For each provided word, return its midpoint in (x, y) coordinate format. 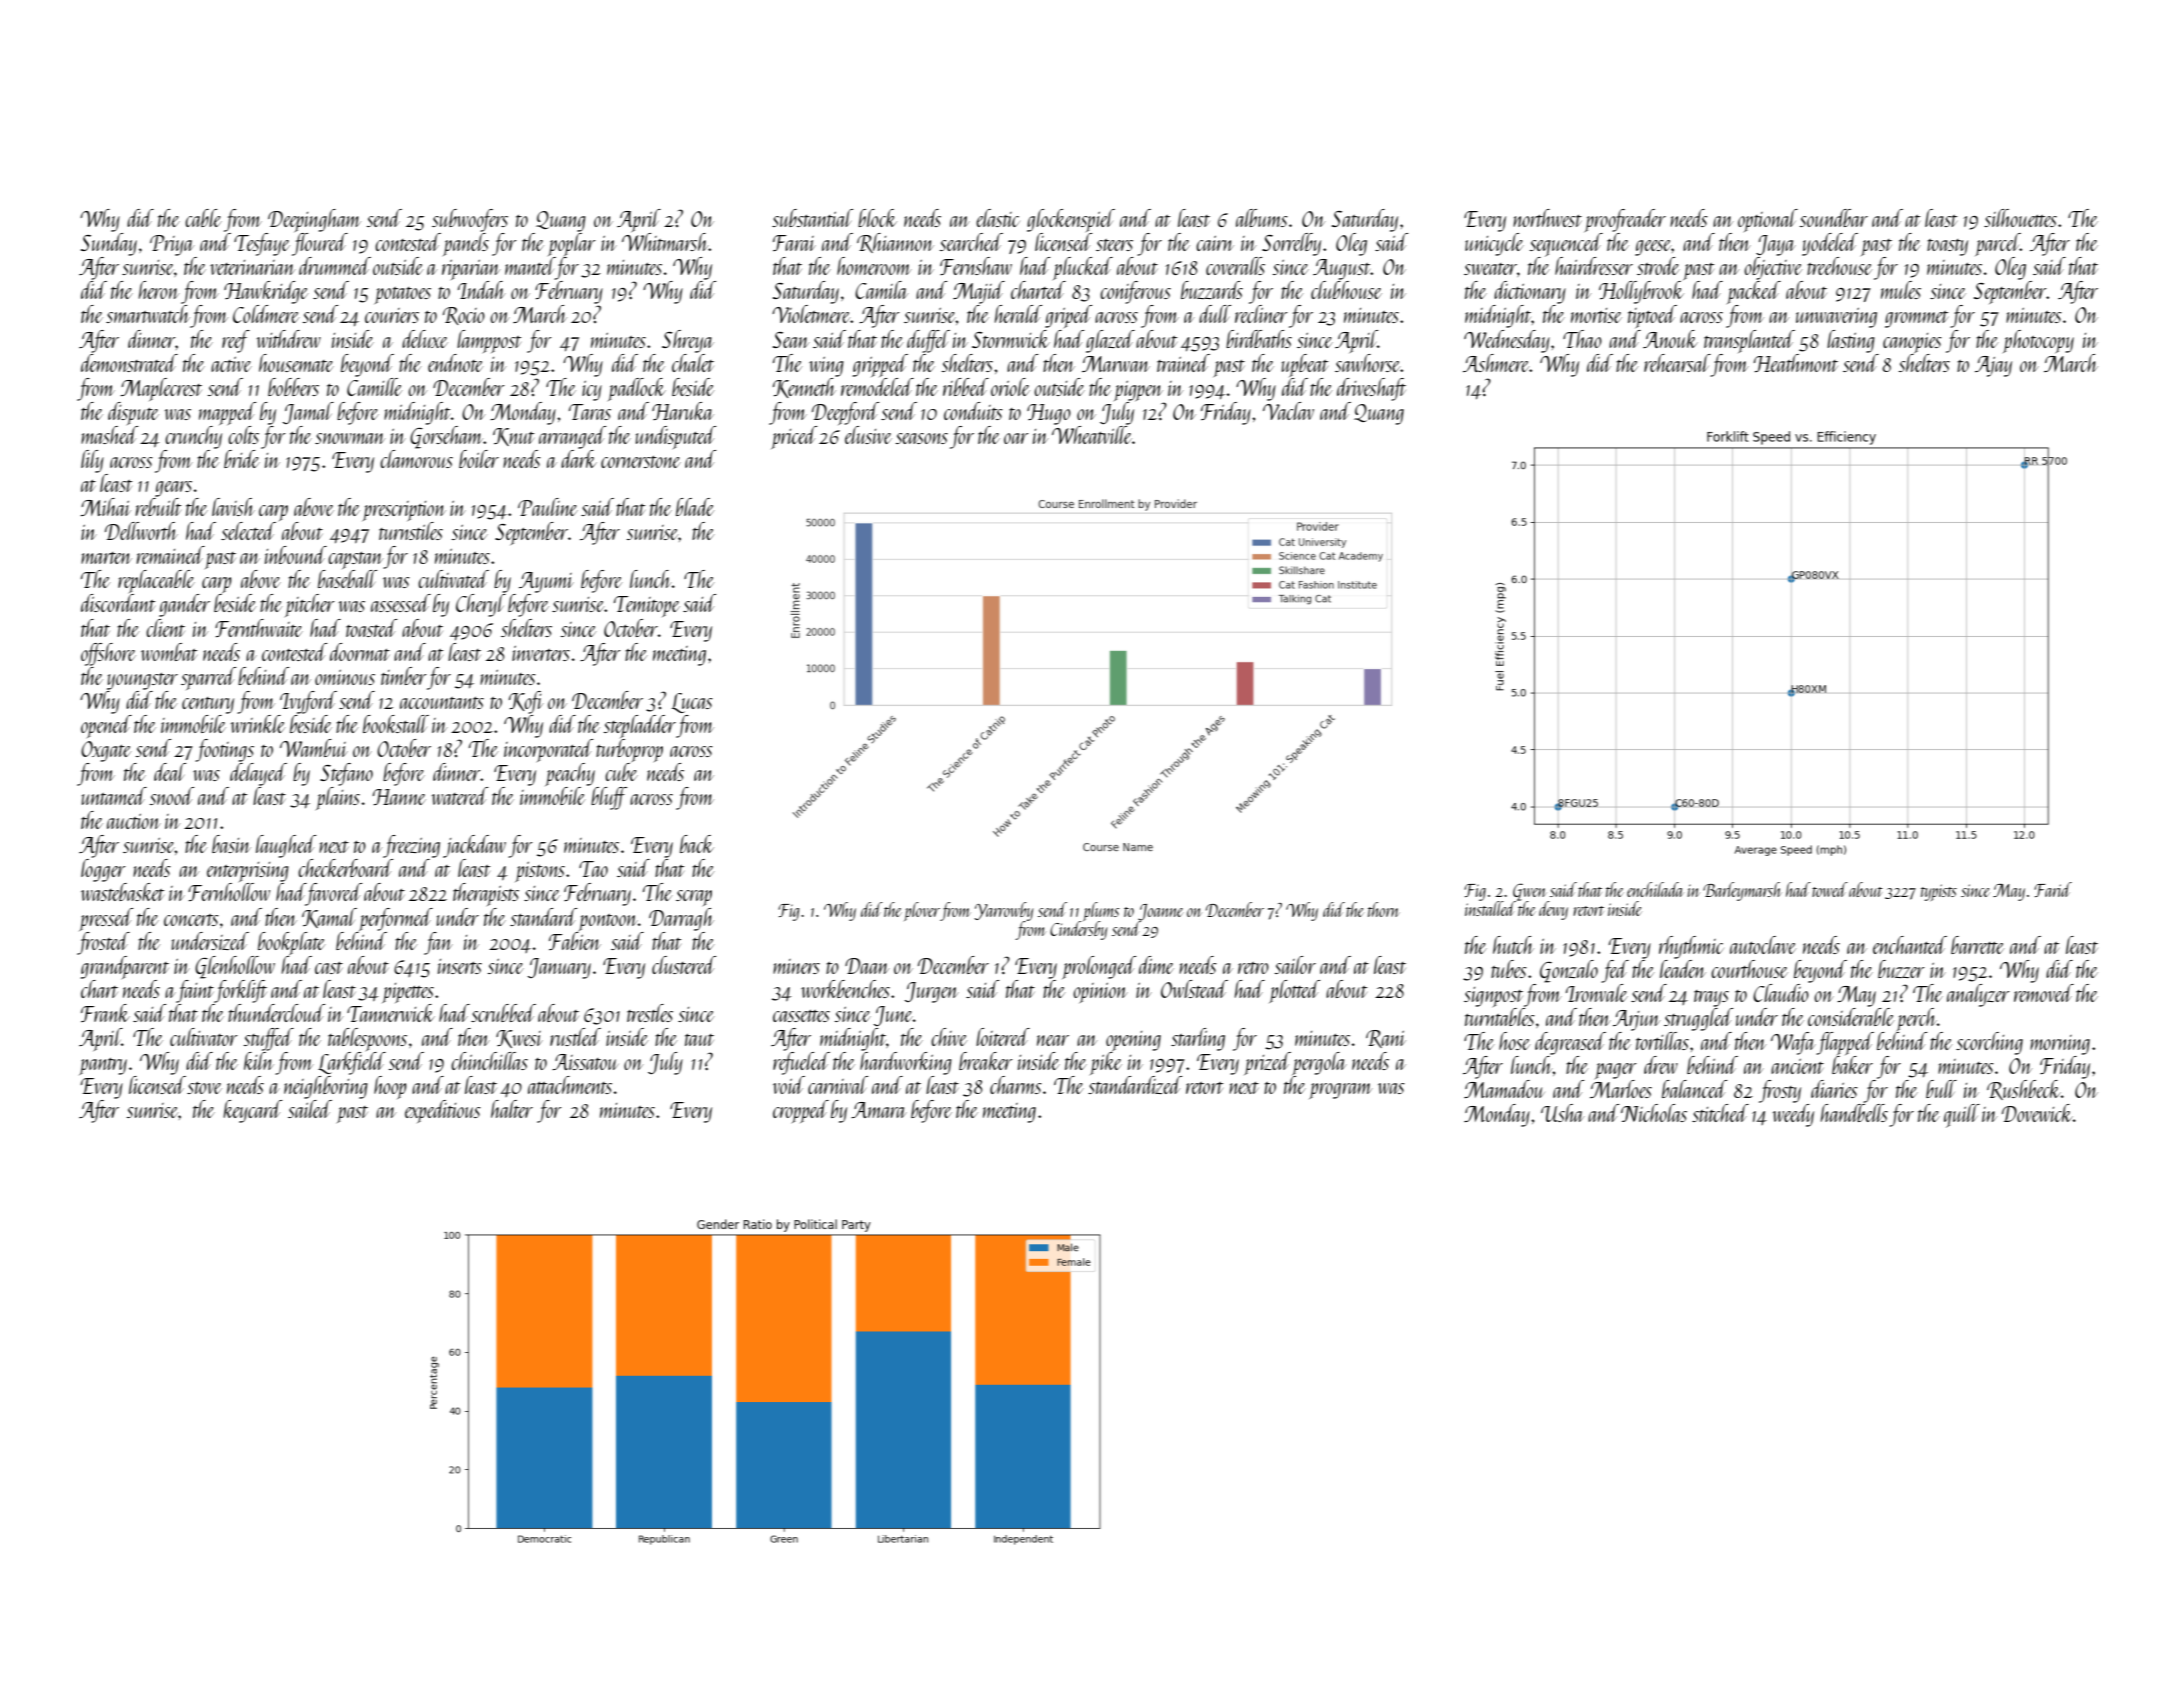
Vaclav (1288, 411)
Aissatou (585, 1062)
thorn (1383, 909)
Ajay (1993, 366)
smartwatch (148, 314)
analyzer (1978, 995)
